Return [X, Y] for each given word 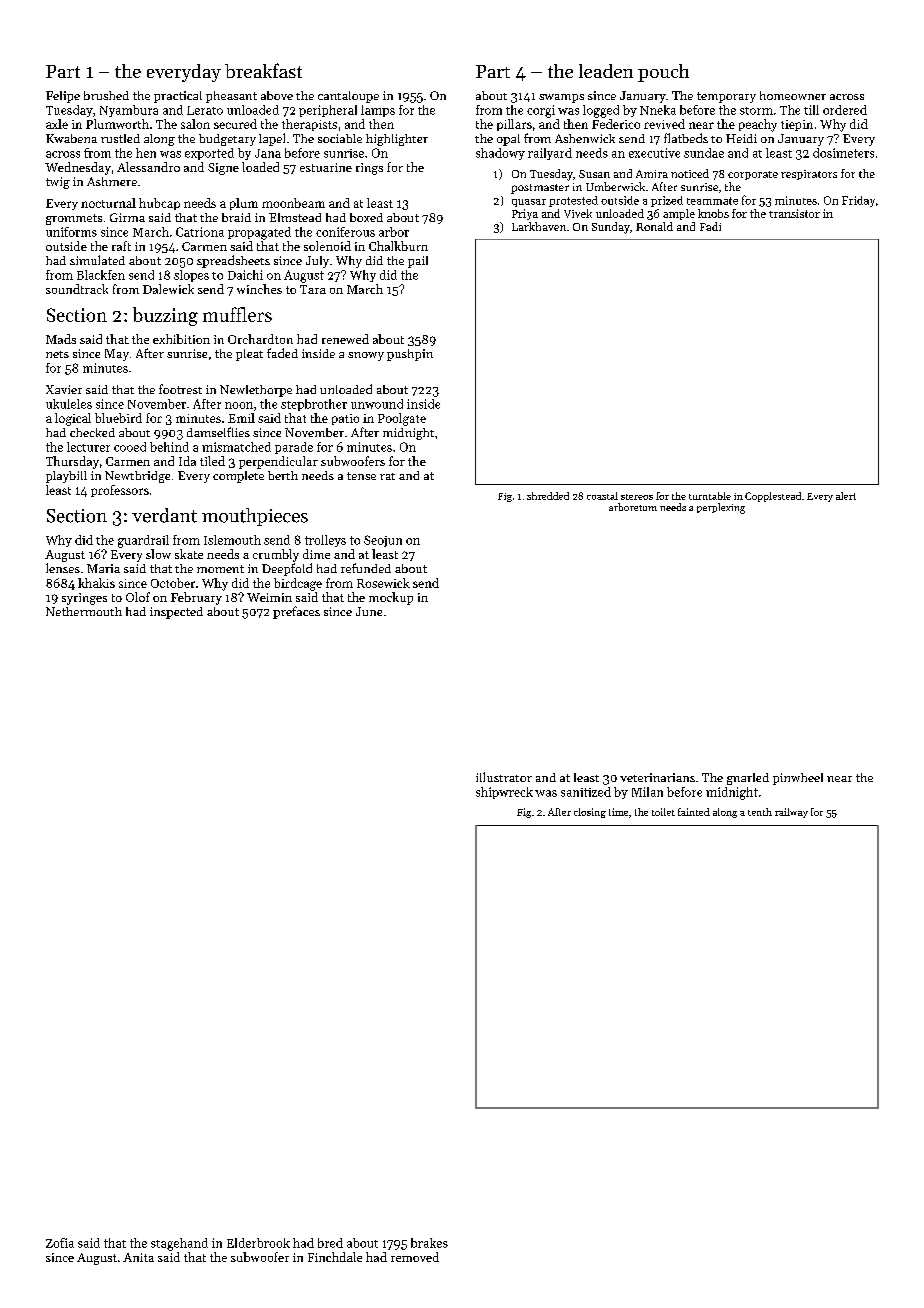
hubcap [159, 204]
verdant [164, 515]
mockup [391, 598]
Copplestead [773, 497]
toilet [663, 812]
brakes [429, 1243]
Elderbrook [258, 1243]
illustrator [504, 777]
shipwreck [504, 793]
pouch [663, 73]
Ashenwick [585, 138]
